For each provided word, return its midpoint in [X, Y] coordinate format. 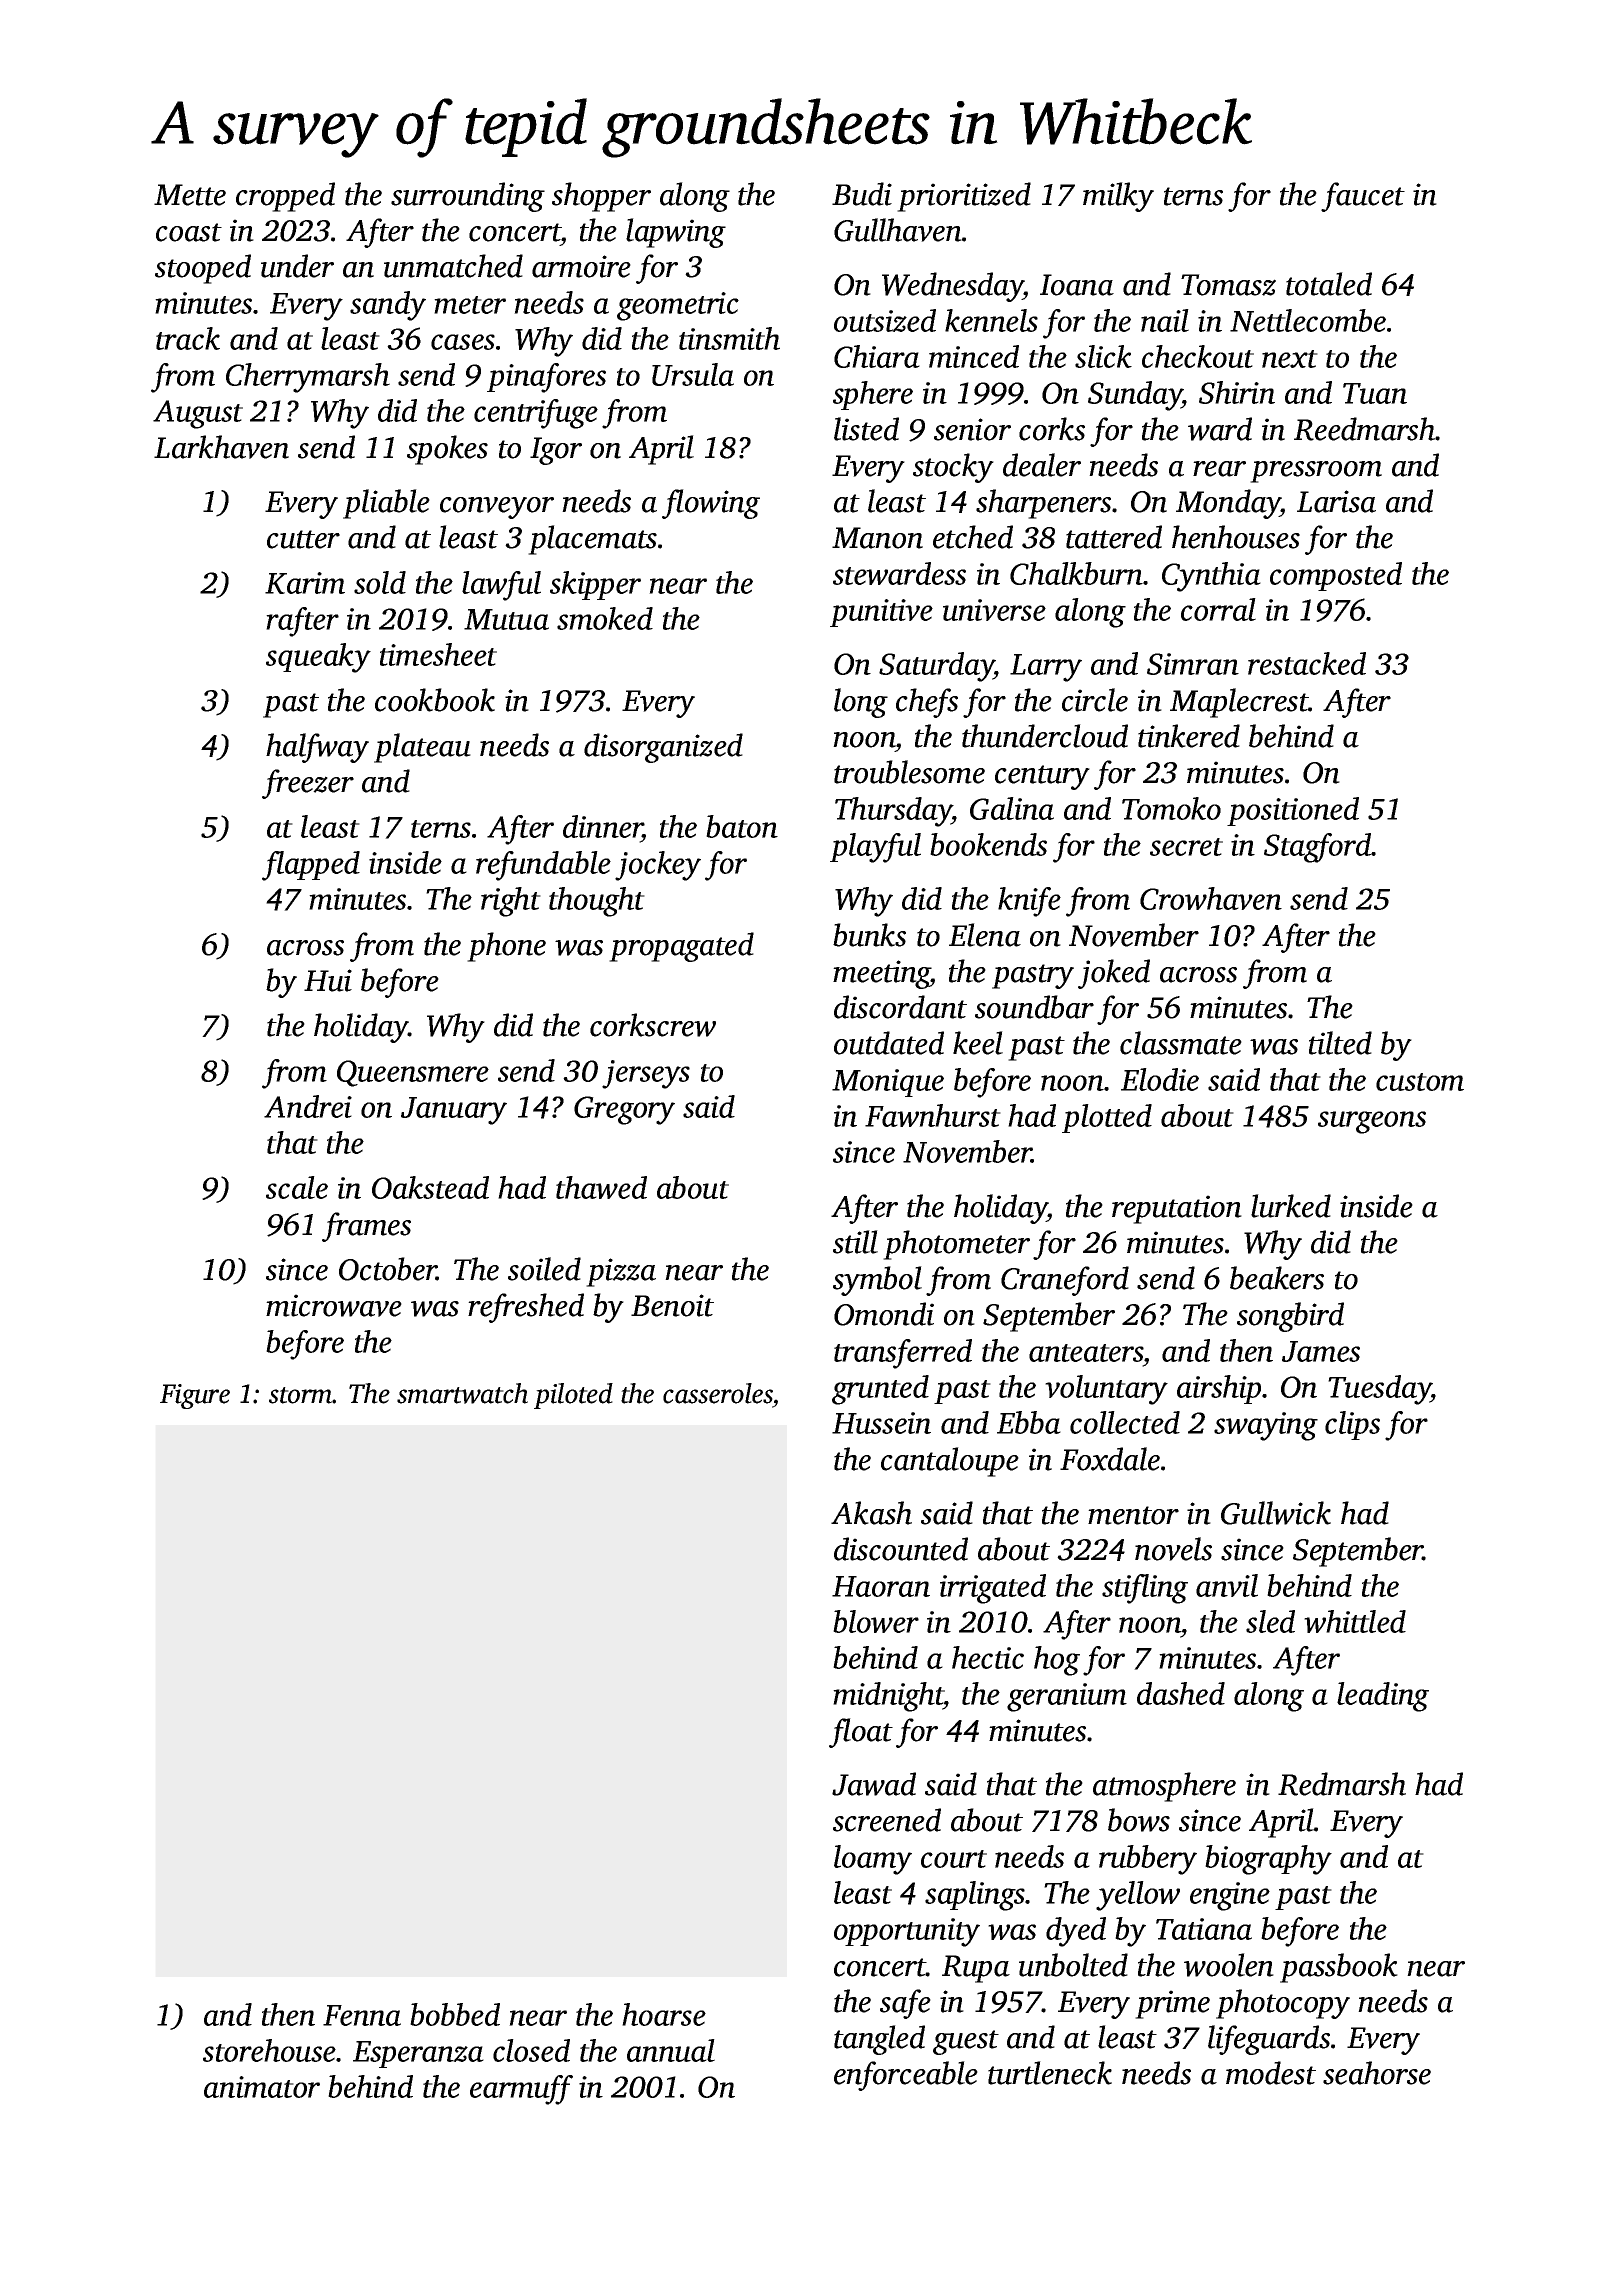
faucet [1363, 197]
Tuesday [1379, 1390]
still [855, 1242]
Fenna [362, 2015]
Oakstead [430, 1187]
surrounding [468, 197]
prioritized [964, 197]
